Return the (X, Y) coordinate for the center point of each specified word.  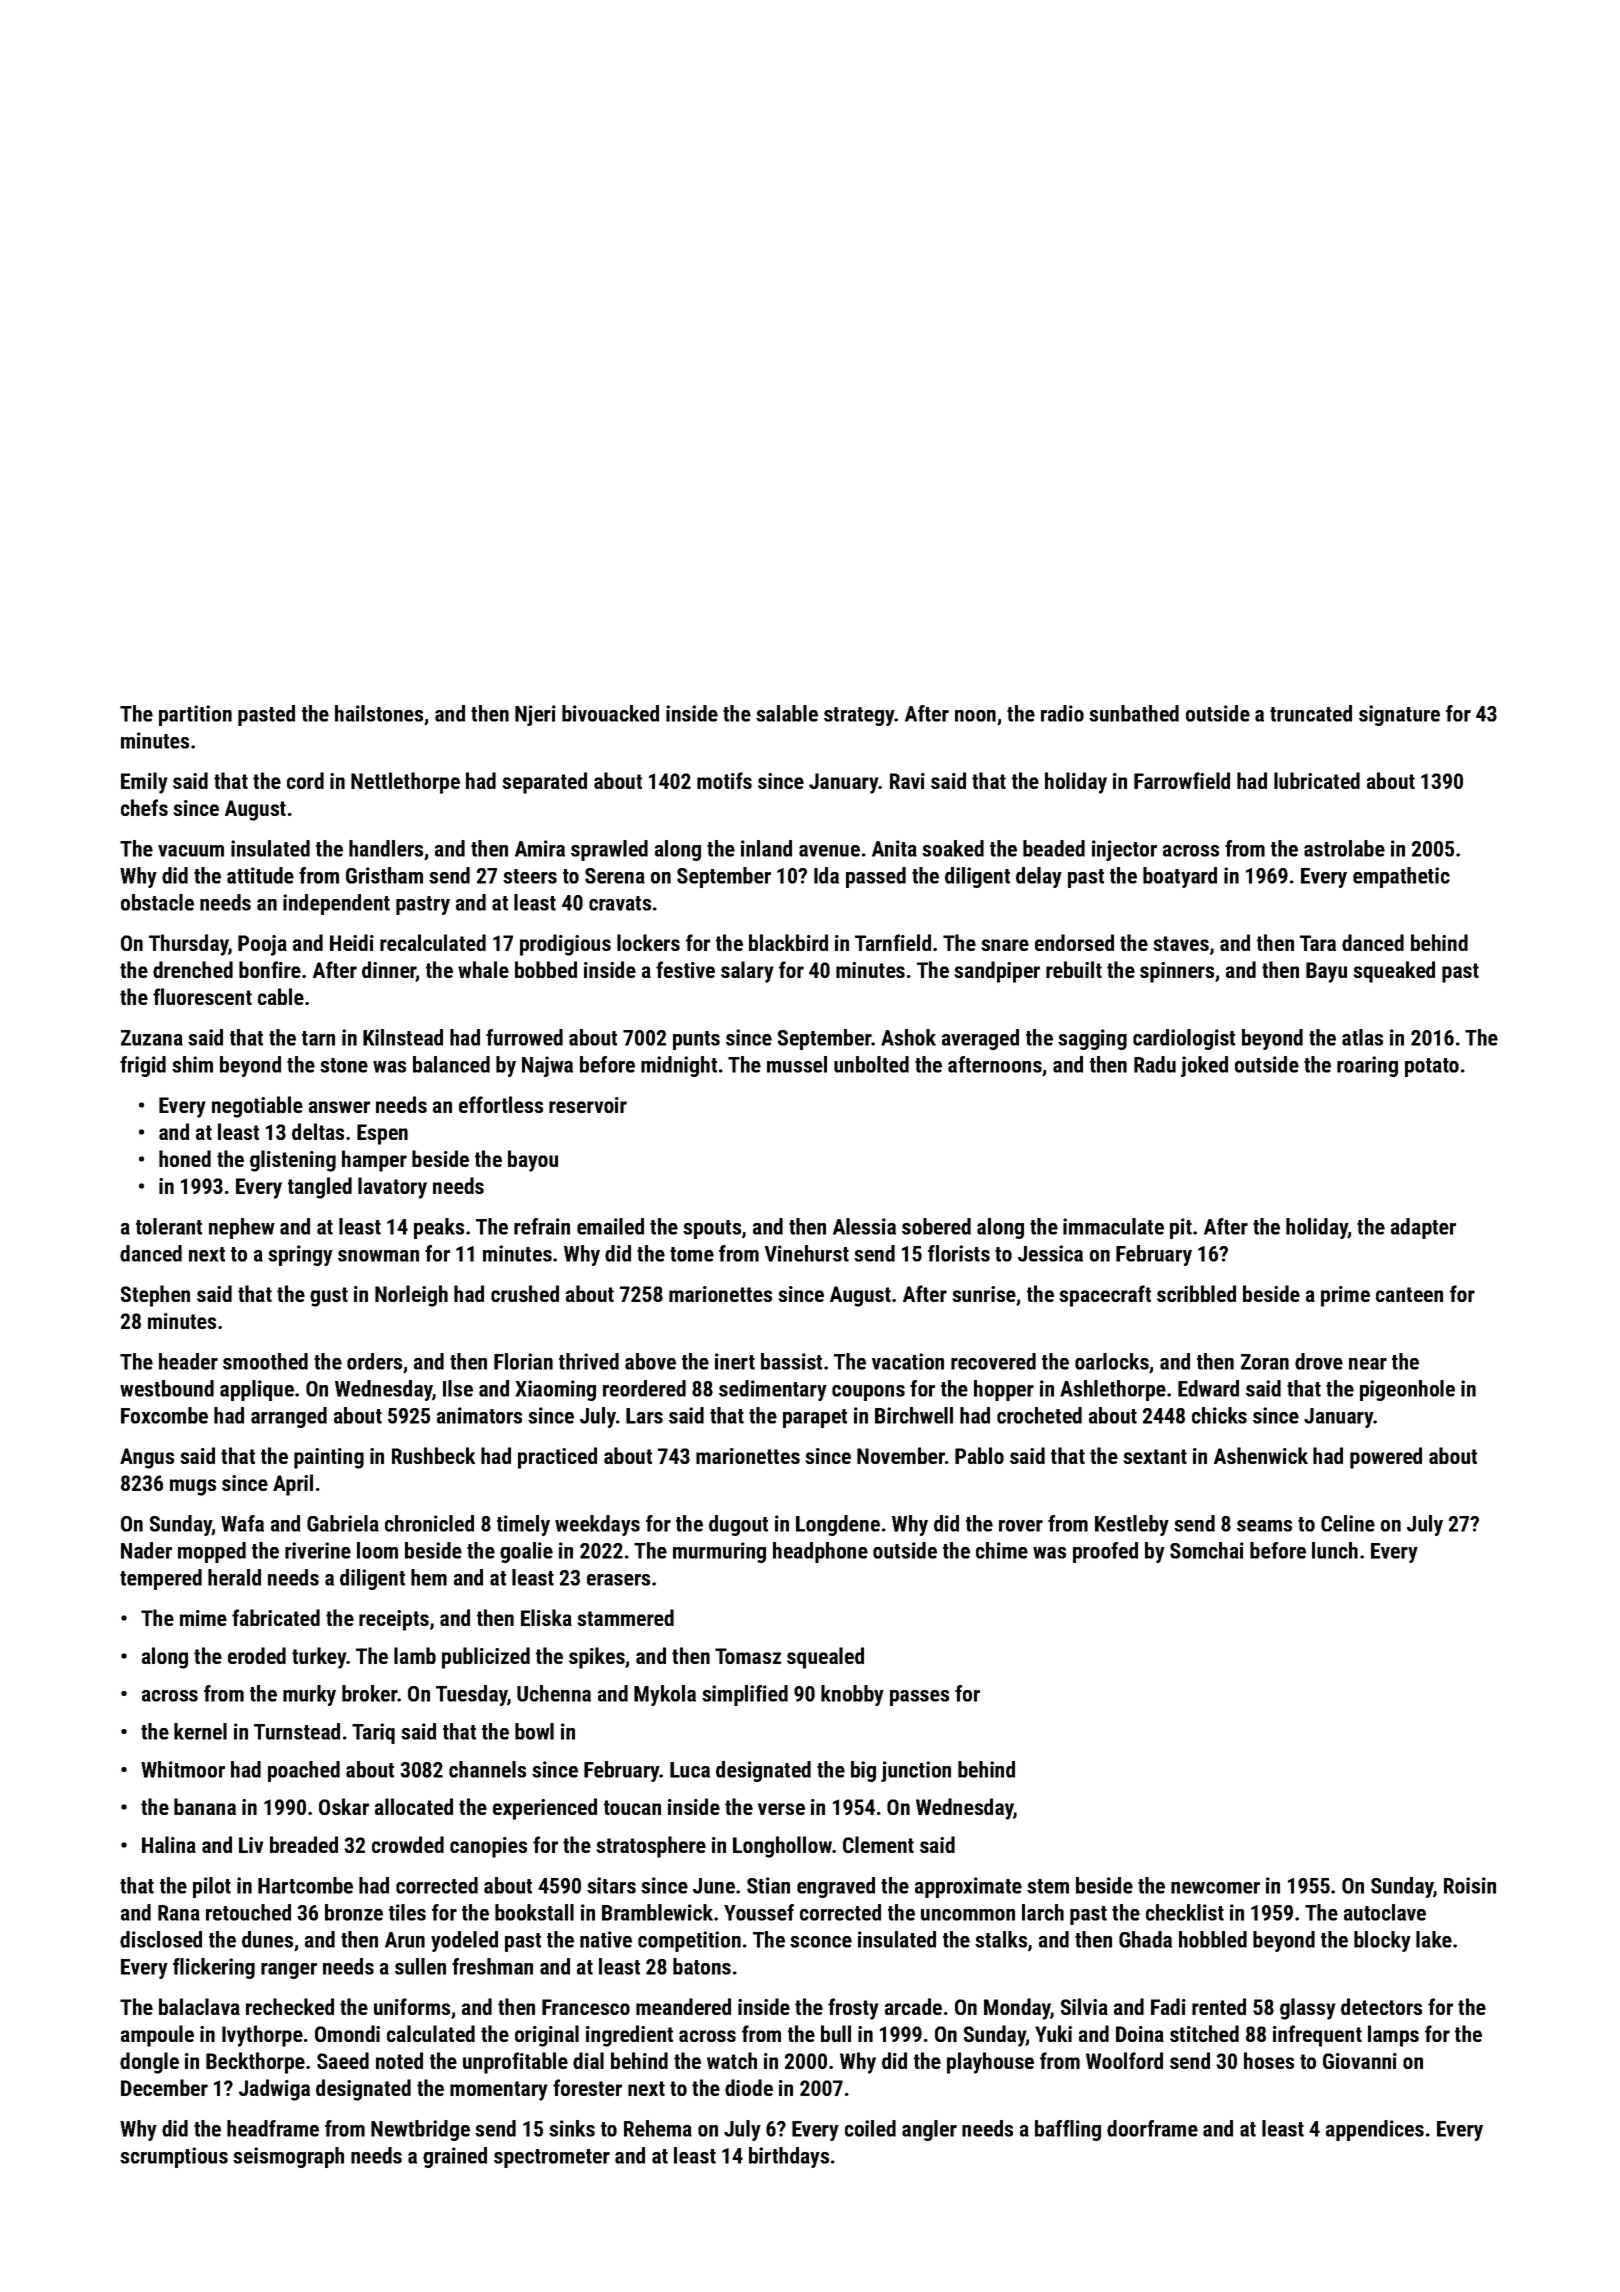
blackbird (788, 942)
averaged (980, 1039)
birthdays (789, 2157)
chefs (144, 807)
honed (185, 1158)
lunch (1335, 1550)
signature (1399, 715)
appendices (1375, 2130)
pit (1181, 1228)
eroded (257, 1655)
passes (919, 1698)
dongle (149, 2063)
